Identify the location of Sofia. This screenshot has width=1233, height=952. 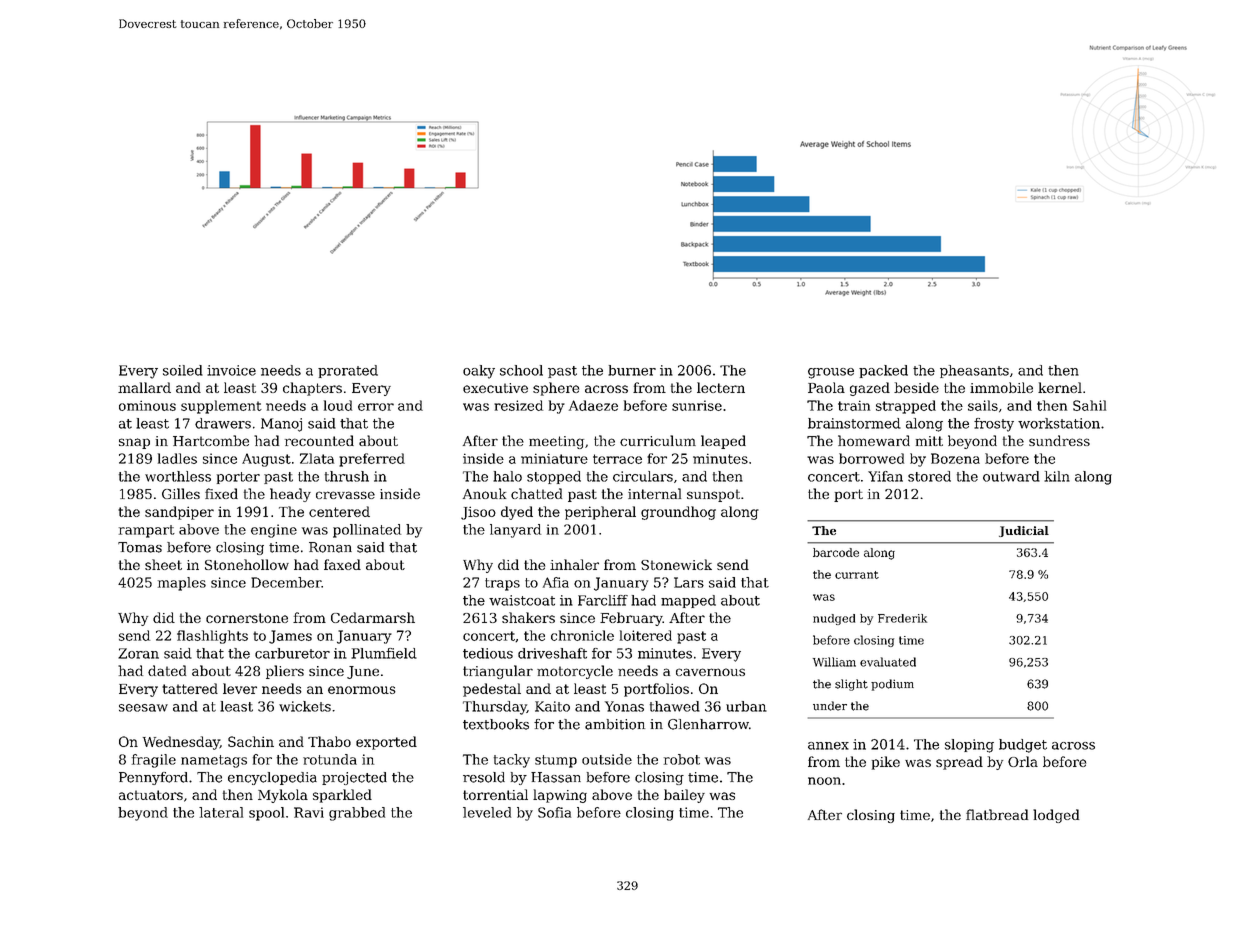
(554, 812).
